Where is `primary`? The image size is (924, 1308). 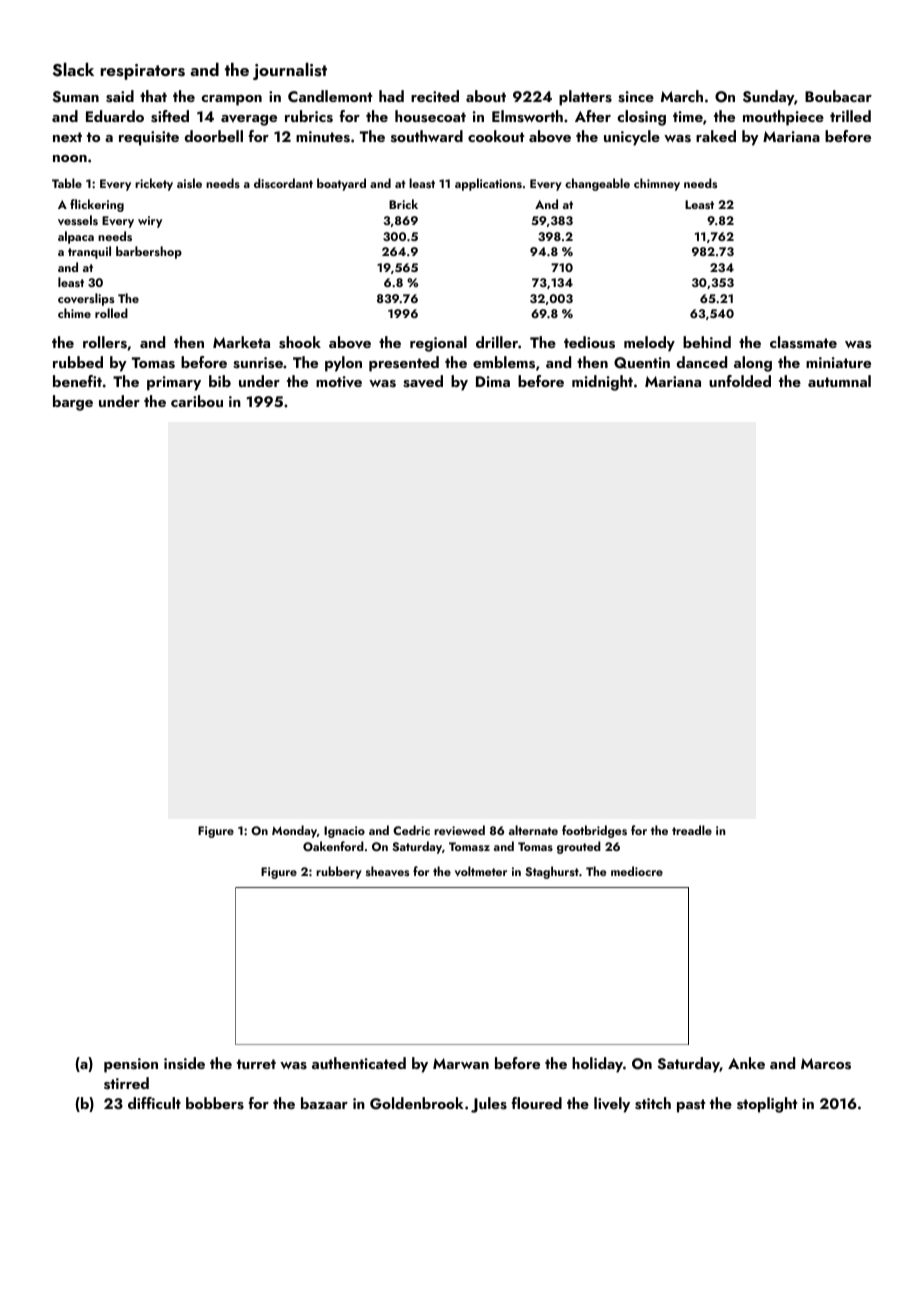 primary is located at coordinates (174, 383).
